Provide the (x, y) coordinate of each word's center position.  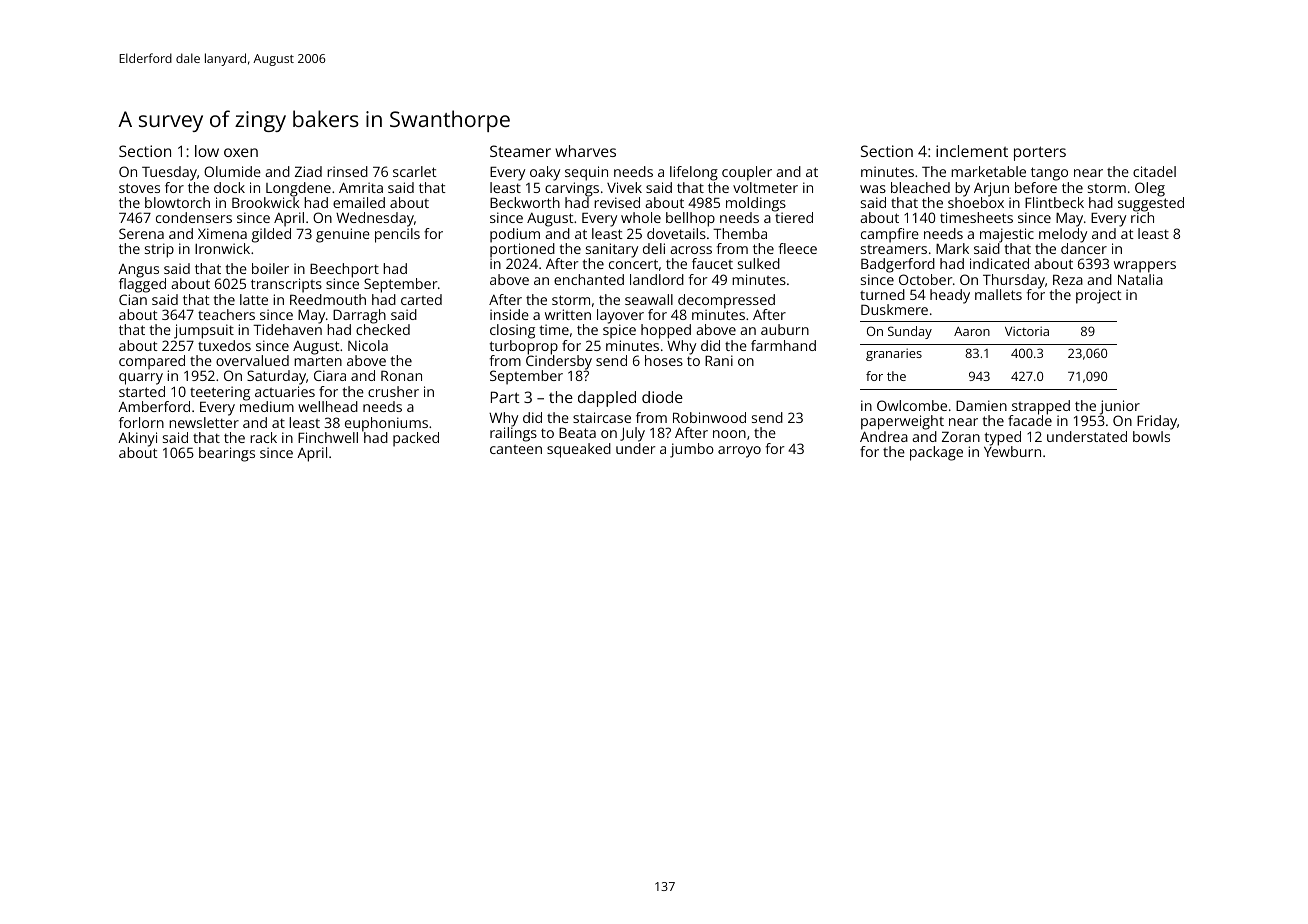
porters (1040, 153)
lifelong (694, 173)
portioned (522, 250)
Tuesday (169, 173)
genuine (343, 235)
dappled (607, 399)
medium (267, 406)
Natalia (1140, 279)
